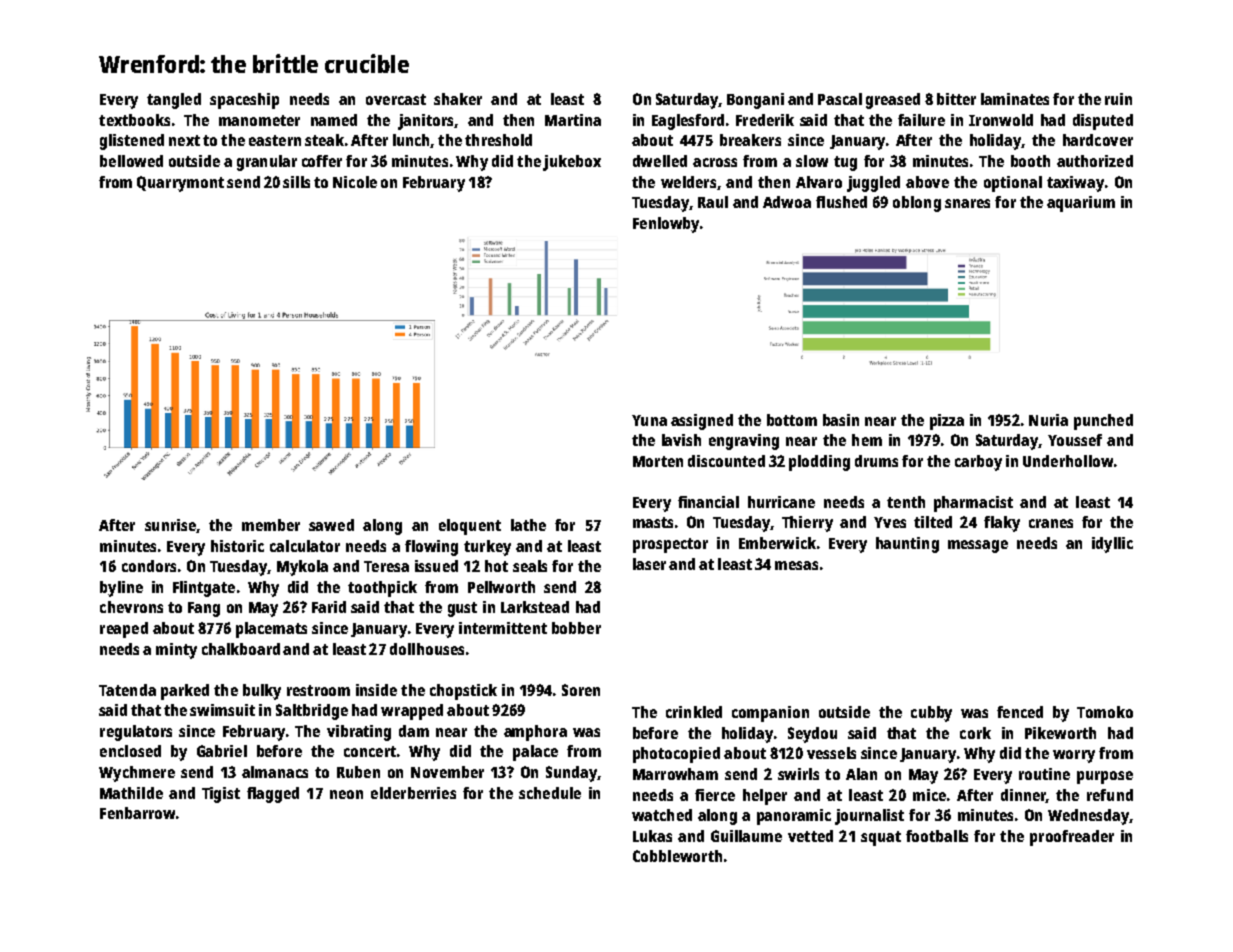 This page has height=952, width=1233. I want to click on restroom, so click(318, 690).
